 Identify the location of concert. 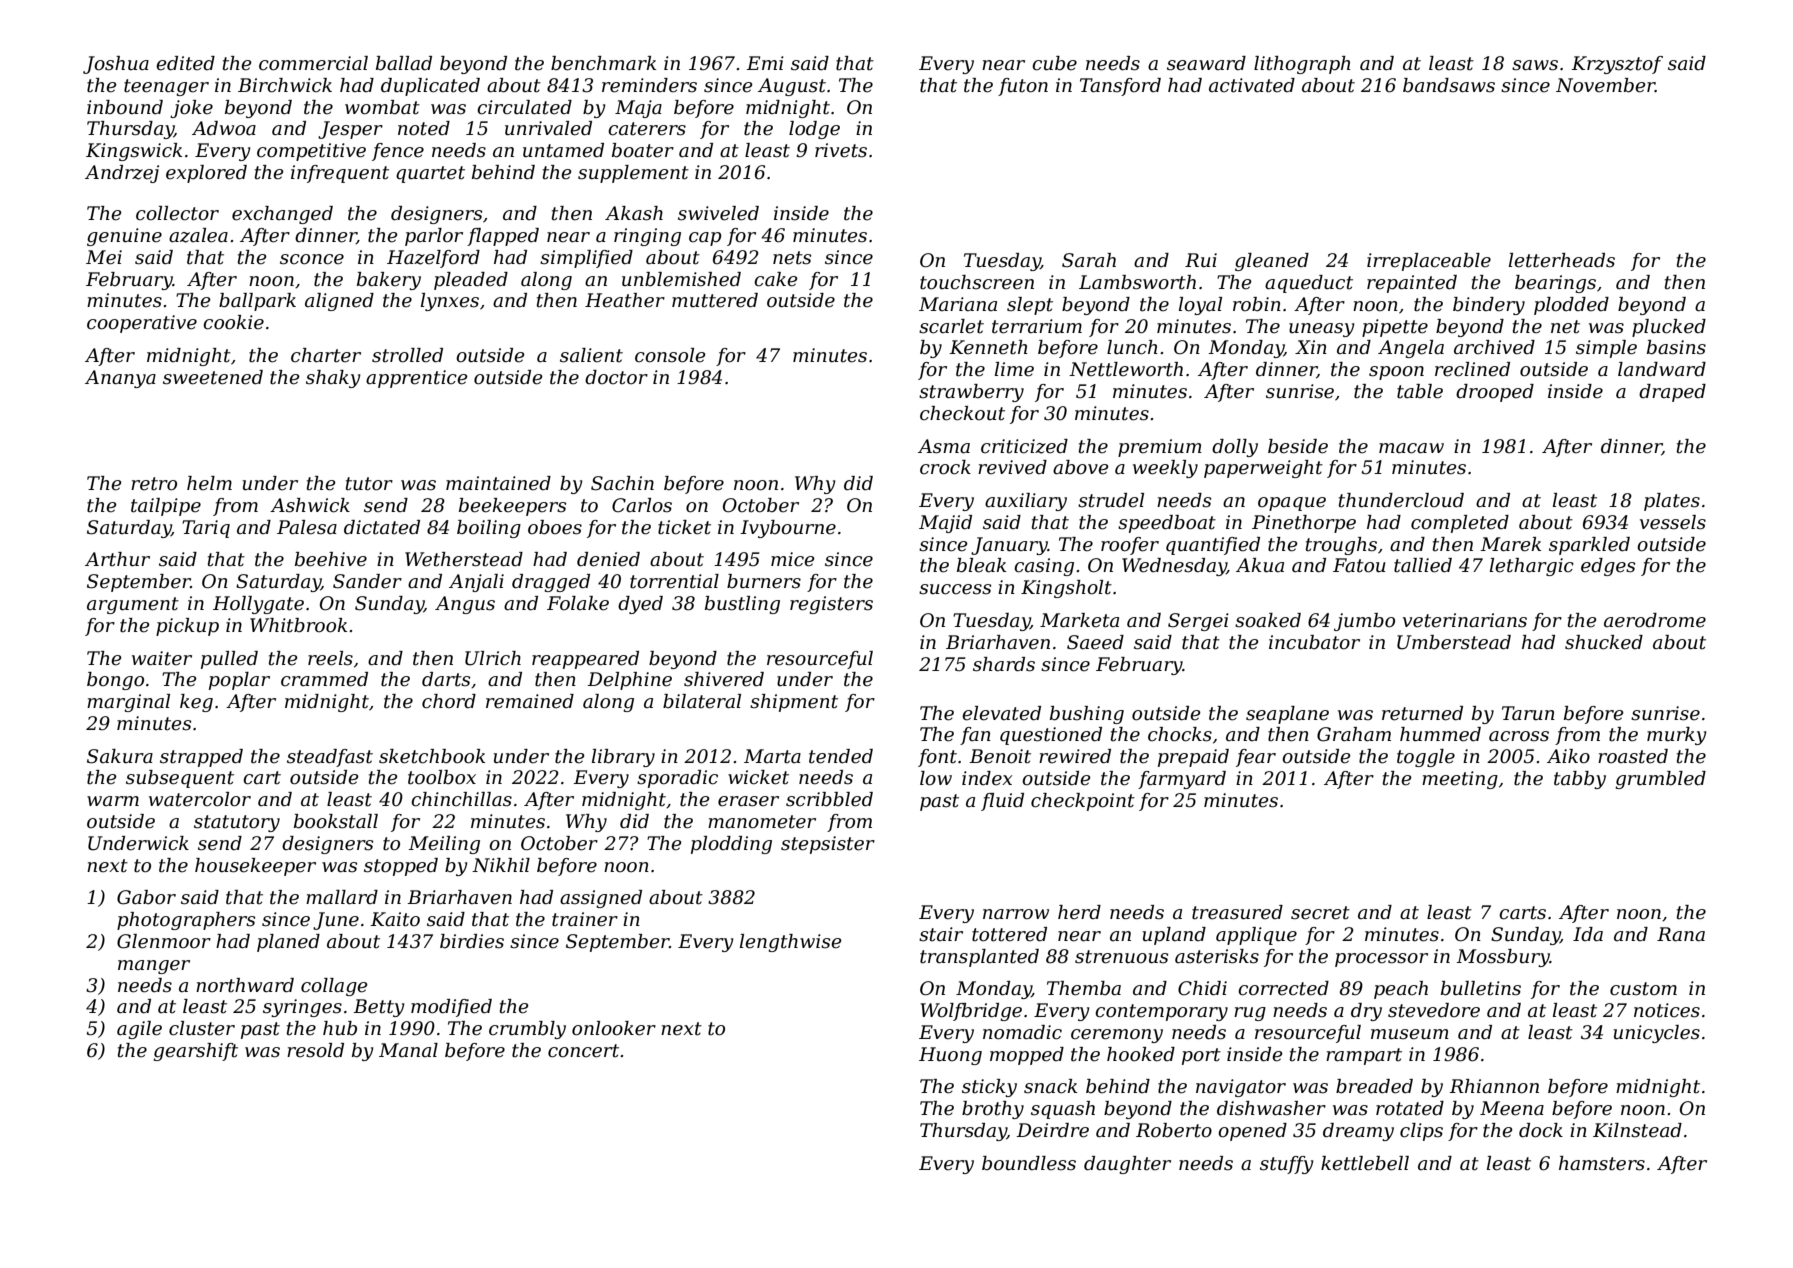
(583, 1051).
